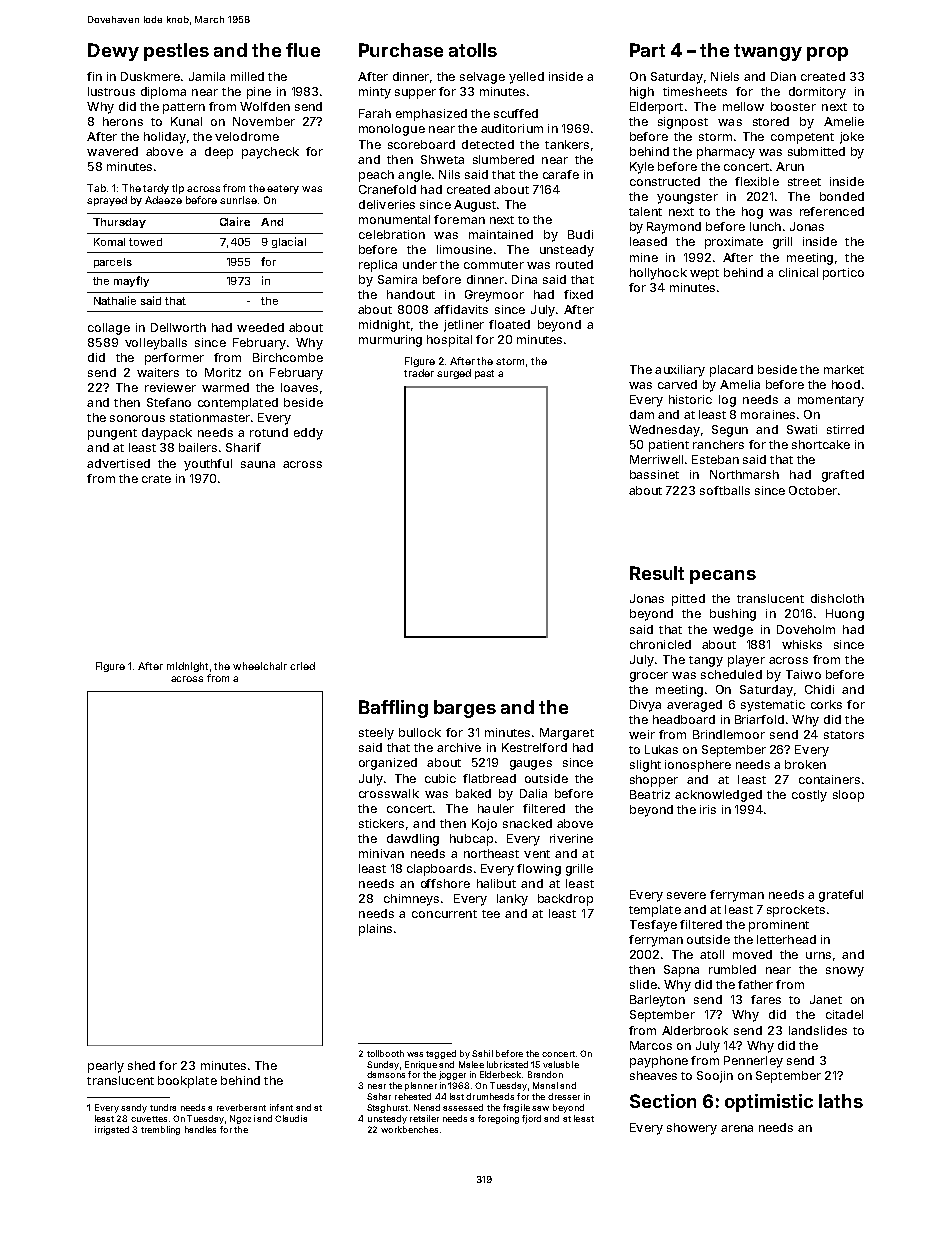  I want to click on bushing, so click(733, 615).
